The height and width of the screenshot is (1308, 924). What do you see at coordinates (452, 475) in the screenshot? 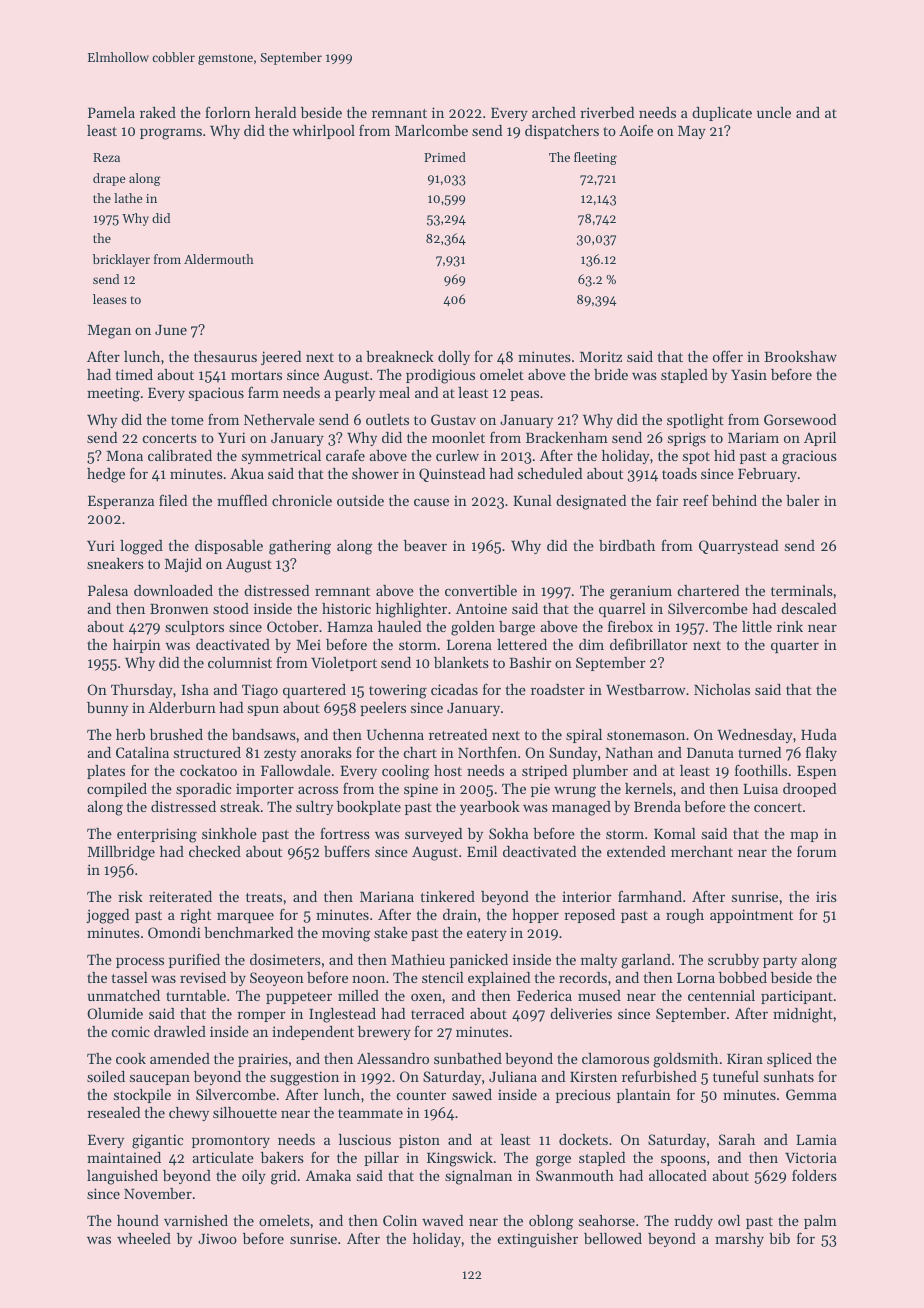
I see `Quinstead` at bounding box center [452, 475].
